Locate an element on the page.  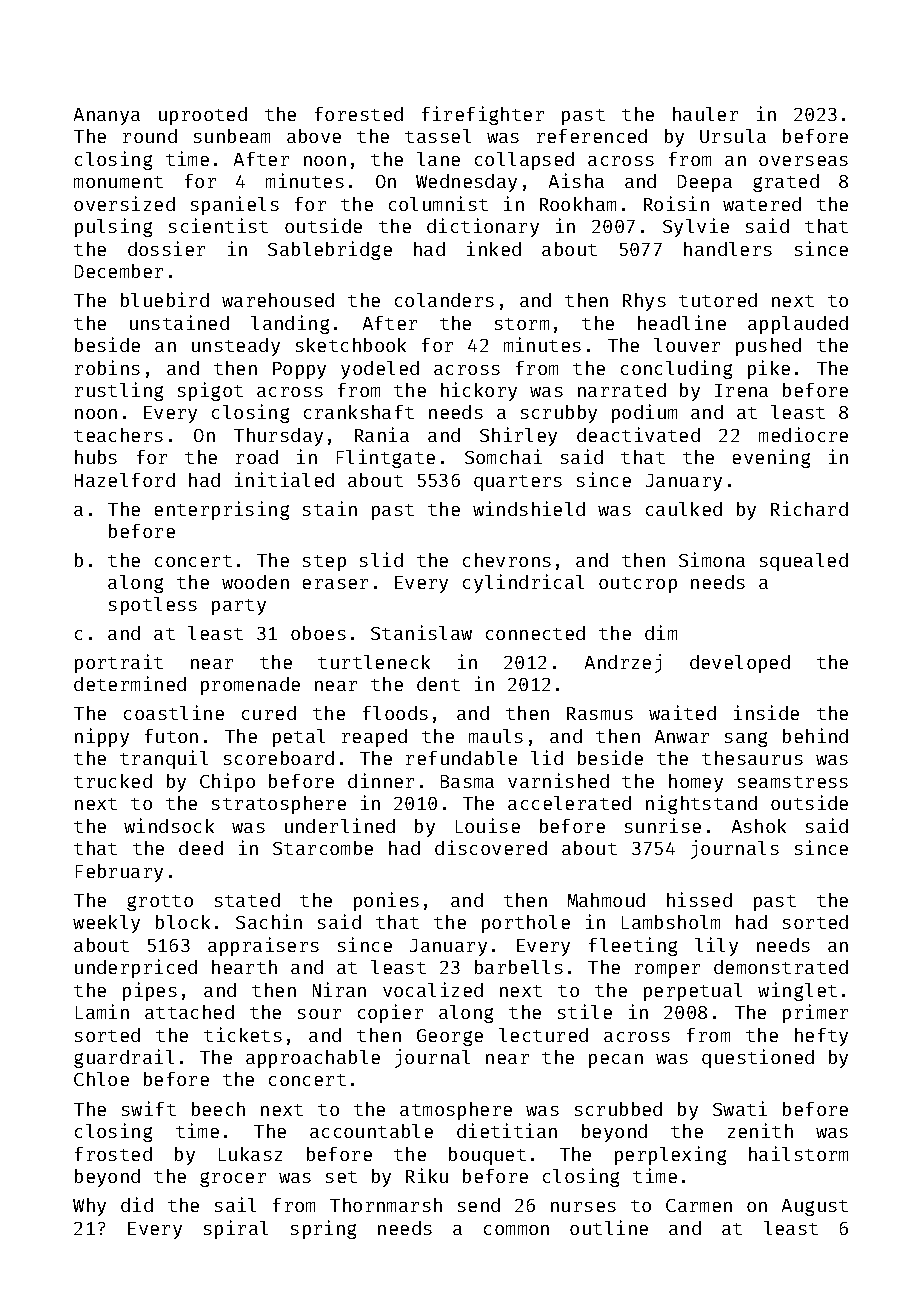
Wednesday is located at coordinates (466, 183).
